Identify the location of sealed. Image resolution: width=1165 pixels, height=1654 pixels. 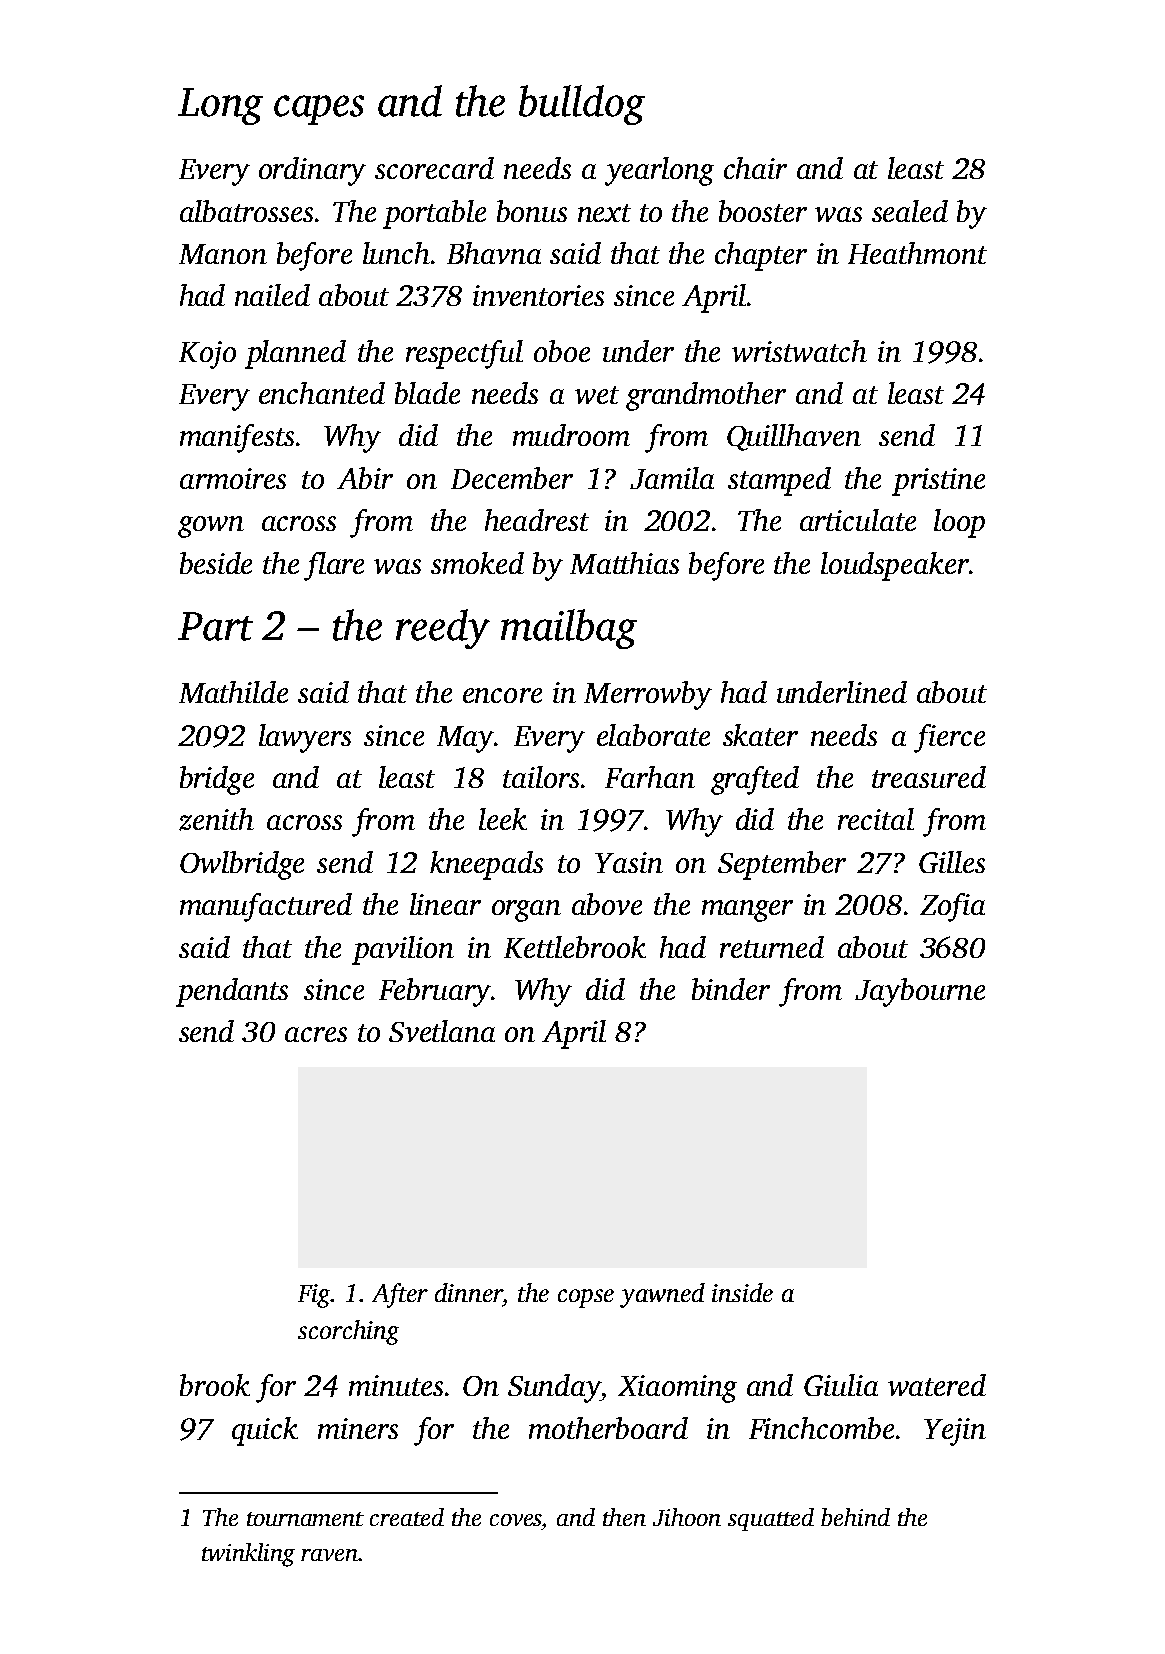
(910, 211).
